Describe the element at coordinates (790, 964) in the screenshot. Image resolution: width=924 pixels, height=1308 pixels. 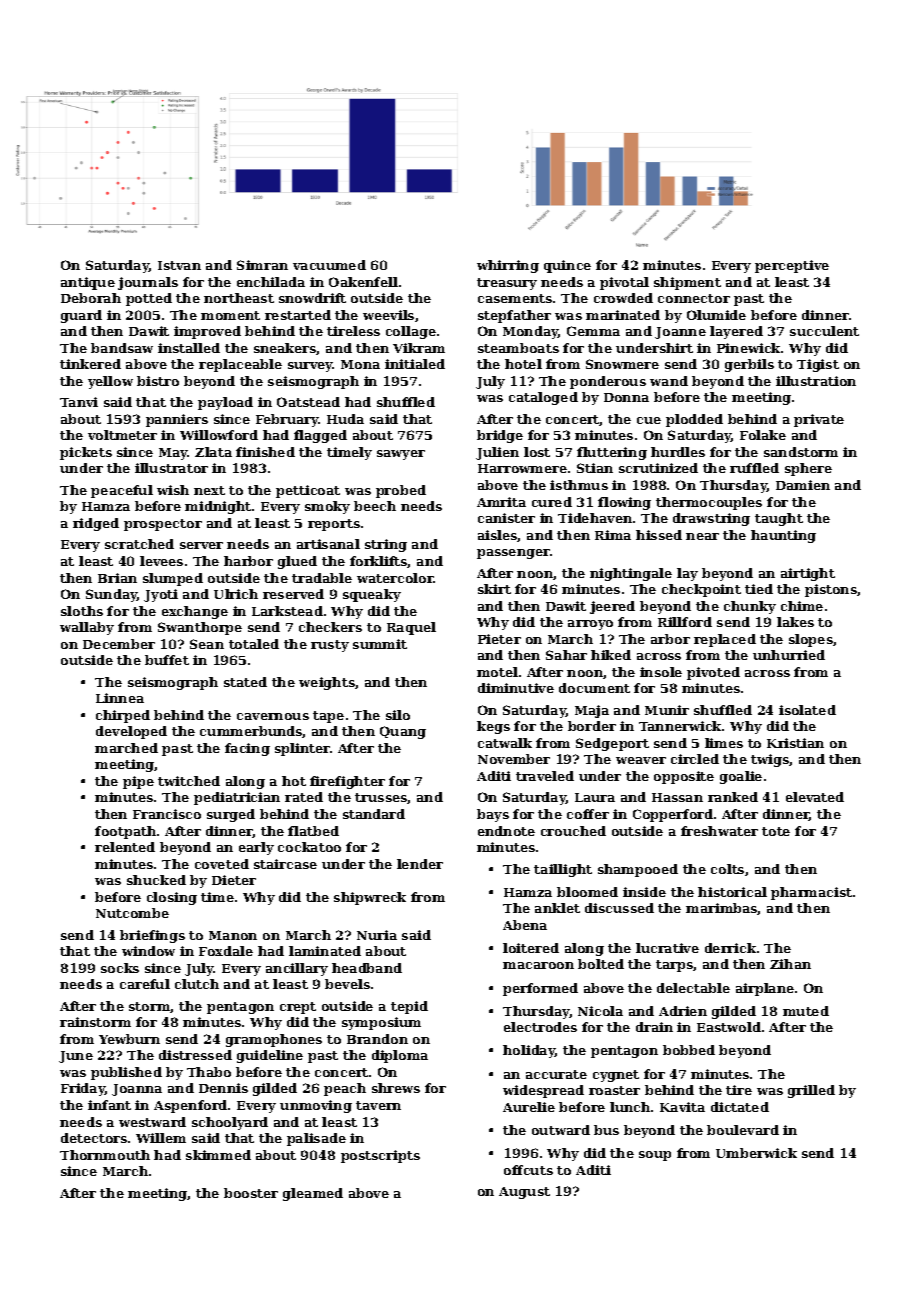
I see `Zihan` at that location.
